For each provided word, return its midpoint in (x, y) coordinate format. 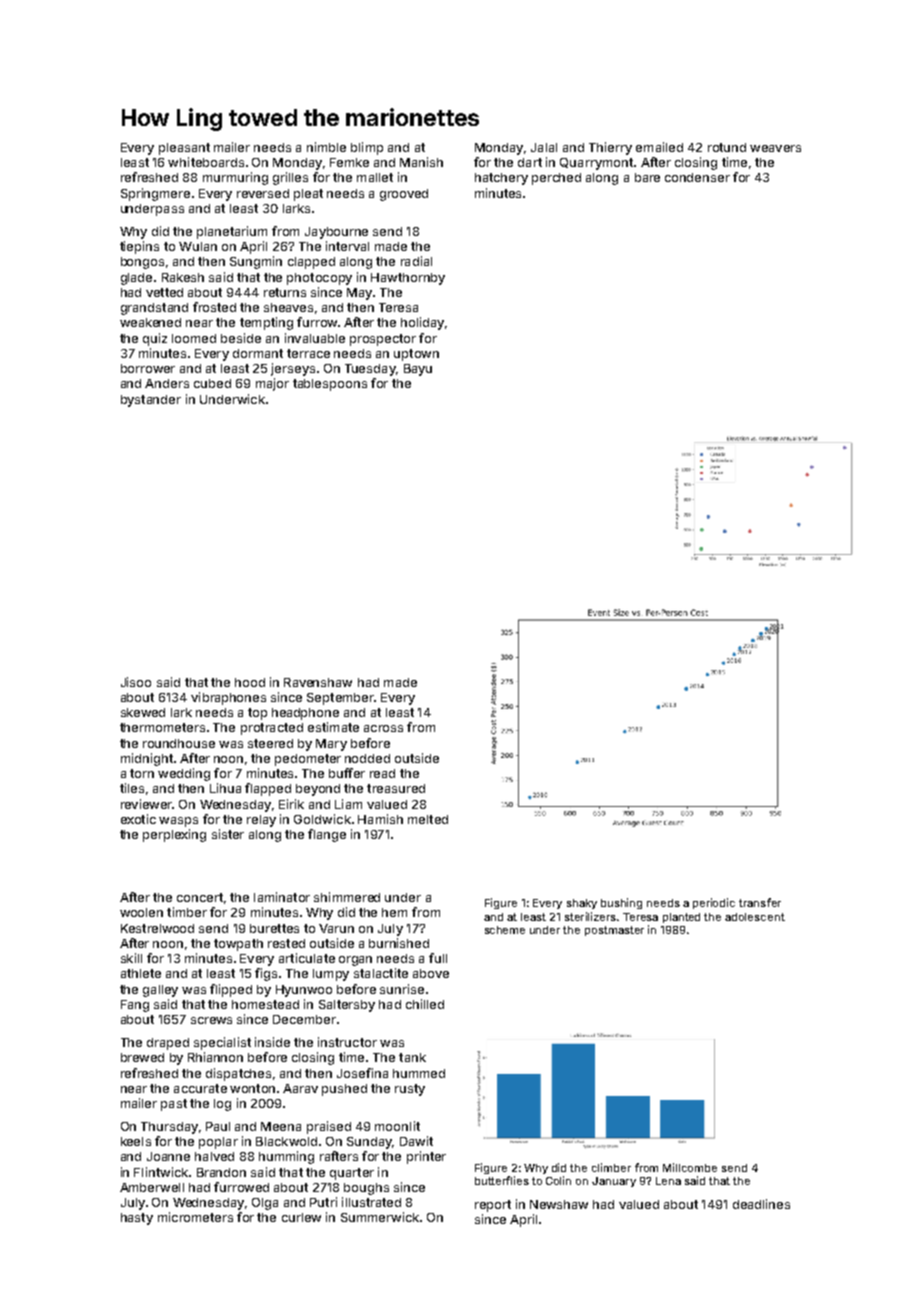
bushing (621, 903)
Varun (336, 928)
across (383, 728)
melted (428, 819)
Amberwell (152, 1187)
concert (200, 897)
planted (681, 918)
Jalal (544, 147)
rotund (727, 147)
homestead (265, 1004)
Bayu (418, 370)
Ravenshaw (318, 682)
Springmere (155, 194)
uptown (416, 355)
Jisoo (136, 682)
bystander (151, 401)
